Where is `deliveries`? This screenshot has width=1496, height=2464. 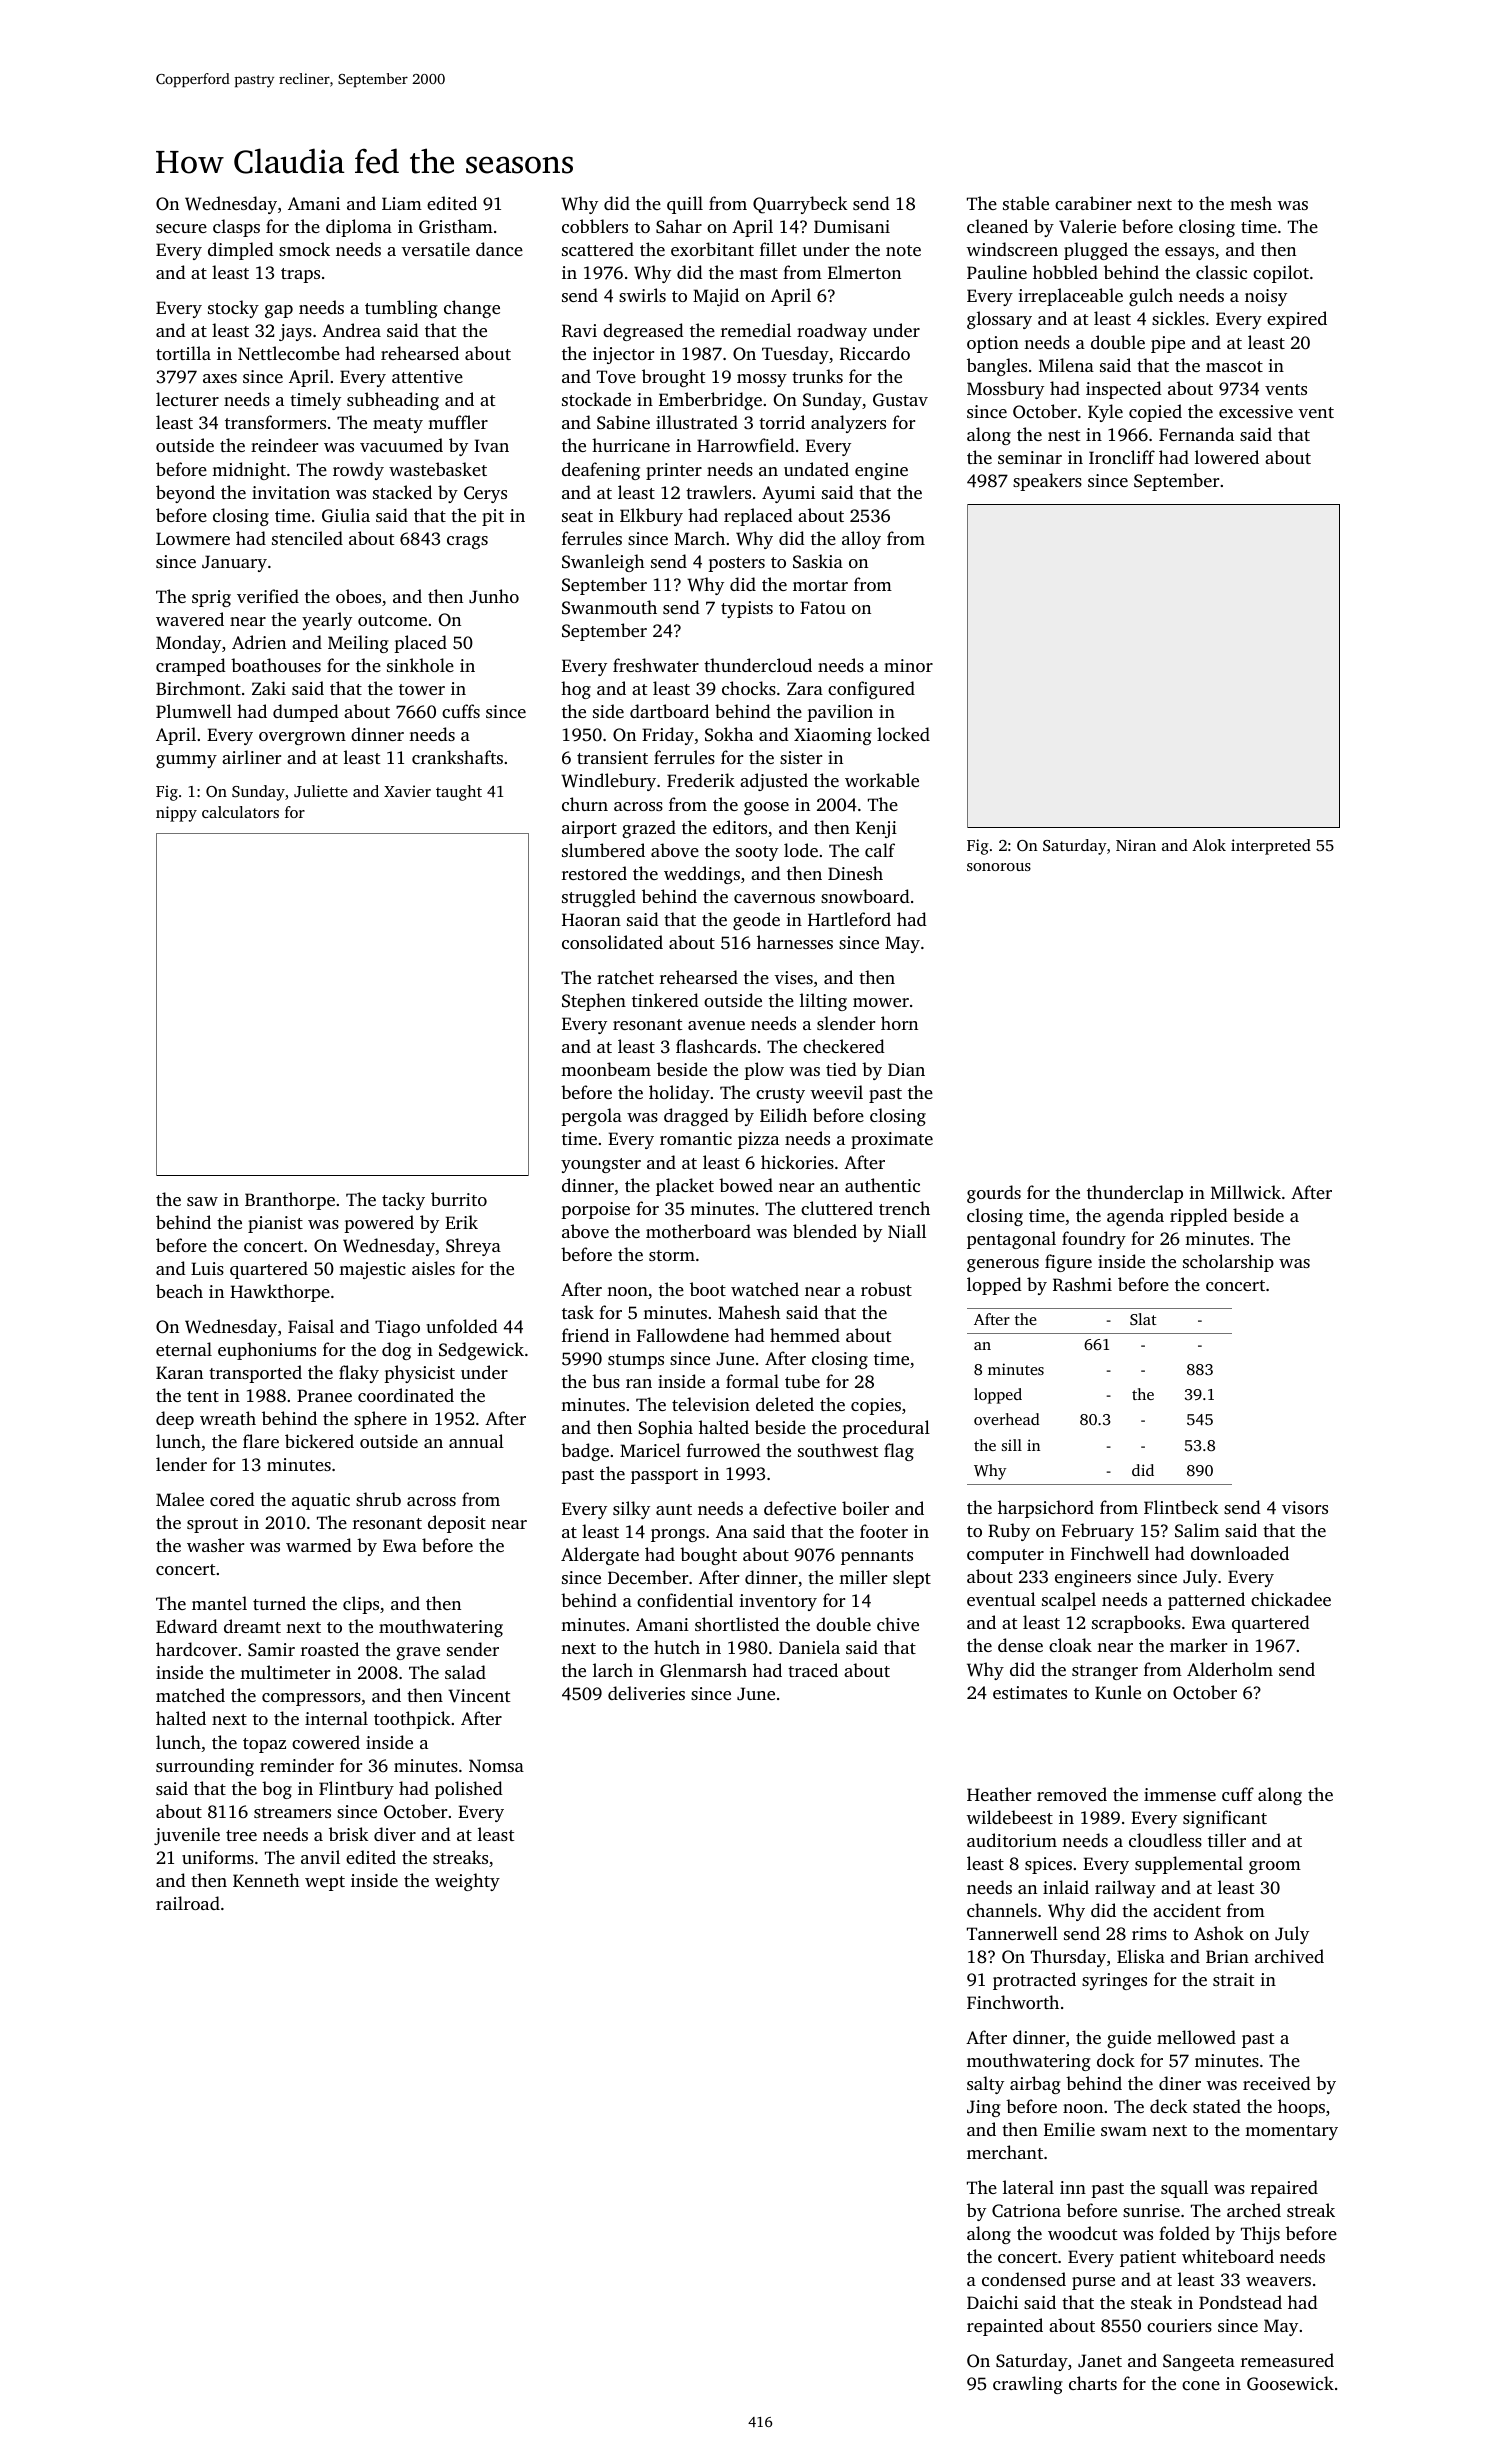 deliveries is located at coordinates (646, 1693).
